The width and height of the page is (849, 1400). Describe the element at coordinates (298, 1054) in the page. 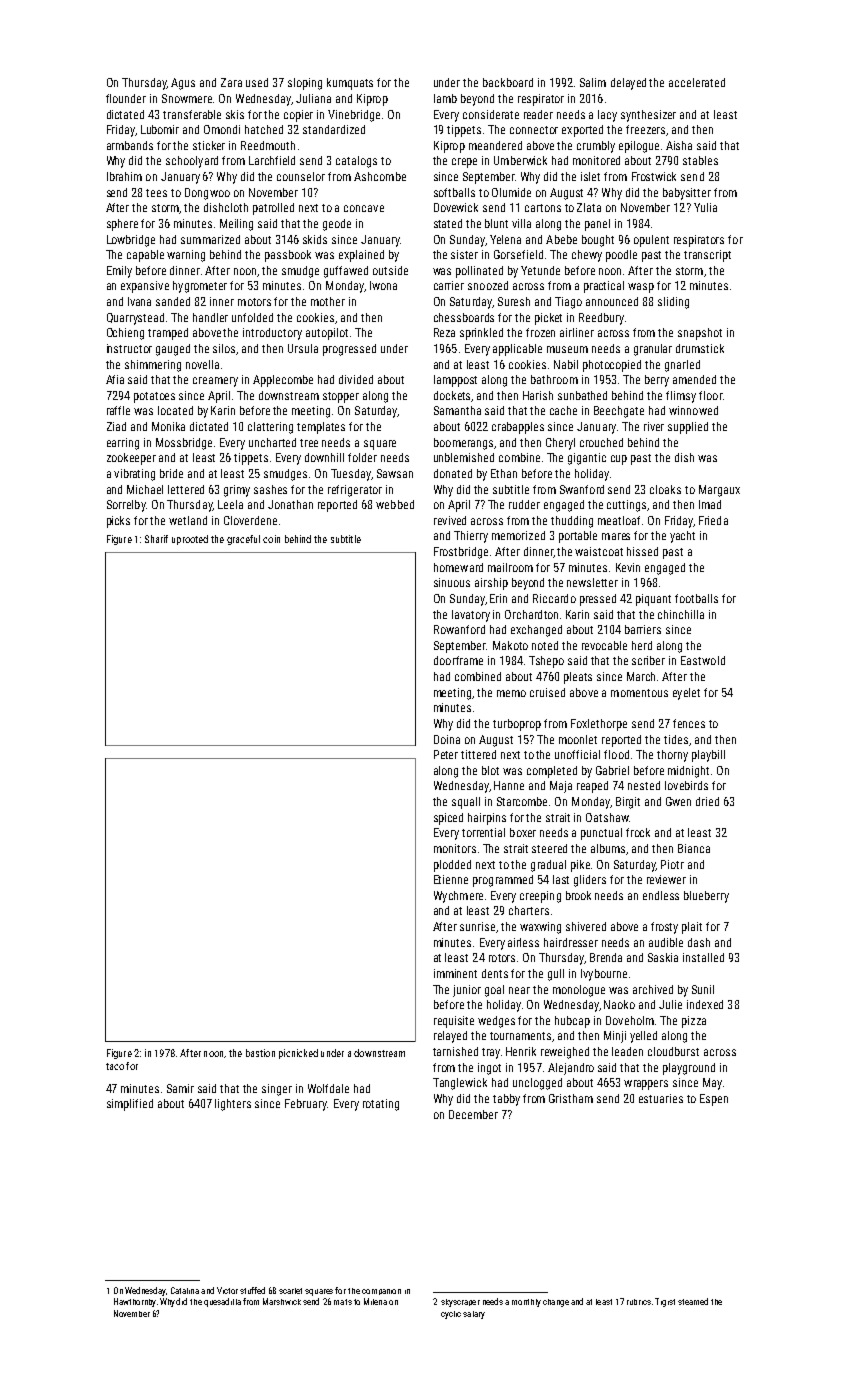

I see `picnicked` at that location.
